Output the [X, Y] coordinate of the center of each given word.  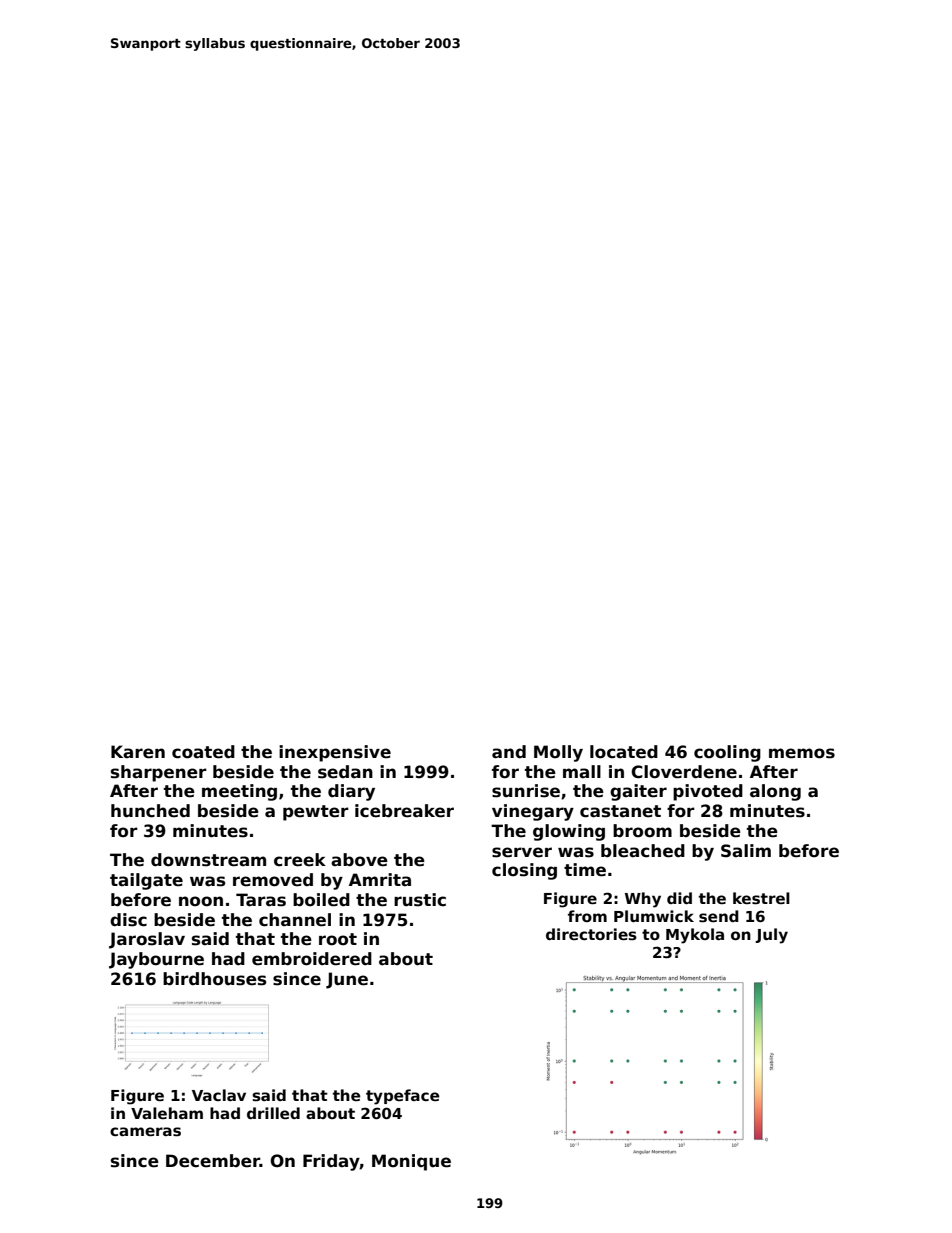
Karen [138, 752]
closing [524, 871]
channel [295, 920]
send [719, 916]
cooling [727, 753]
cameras [145, 1131]
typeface [402, 1097]
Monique [411, 1162]
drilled [273, 1113]
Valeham [167, 1113]
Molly [558, 753]
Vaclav [219, 1095]
